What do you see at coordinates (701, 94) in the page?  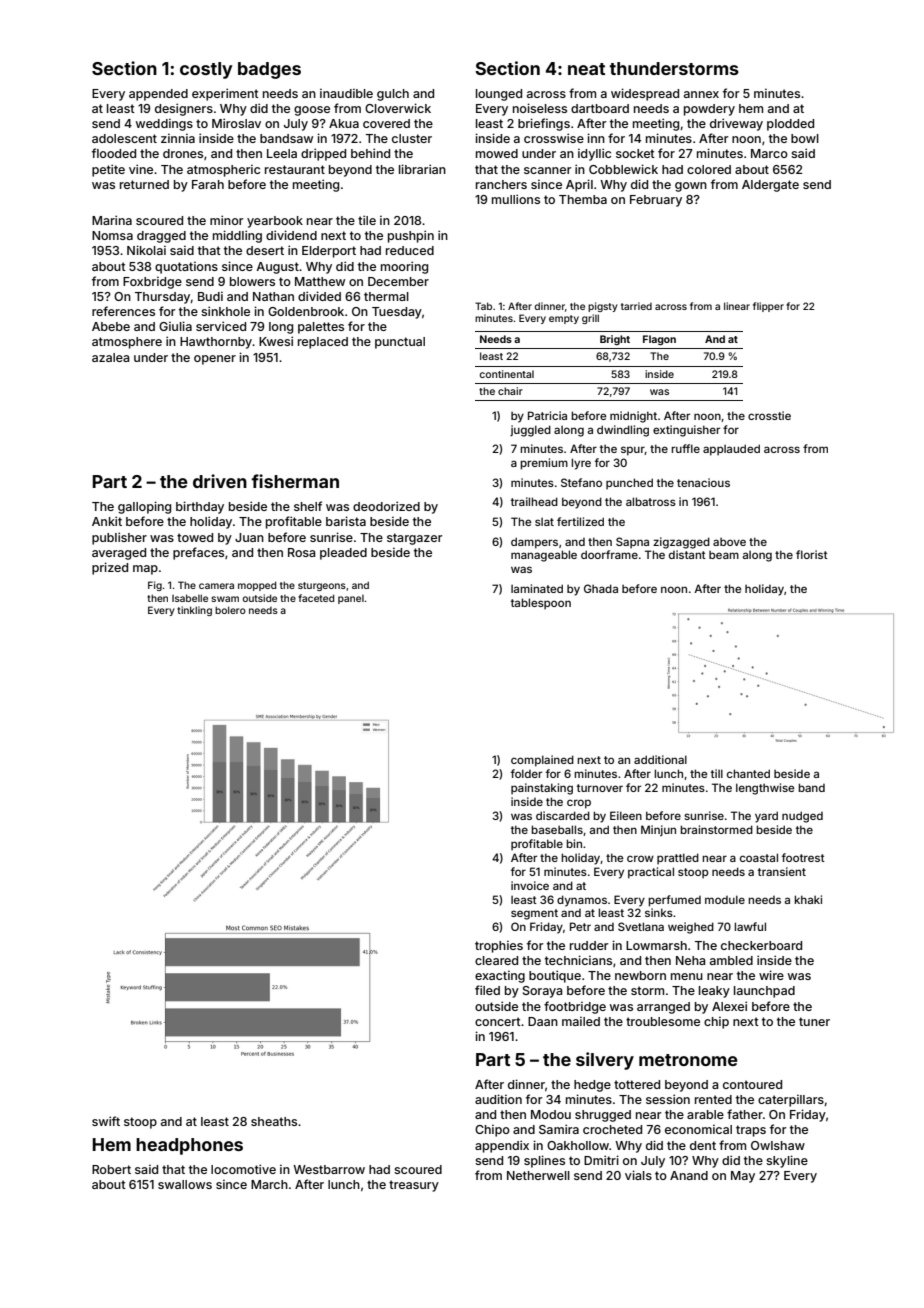 I see `annex` at bounding box center [701, 94].
